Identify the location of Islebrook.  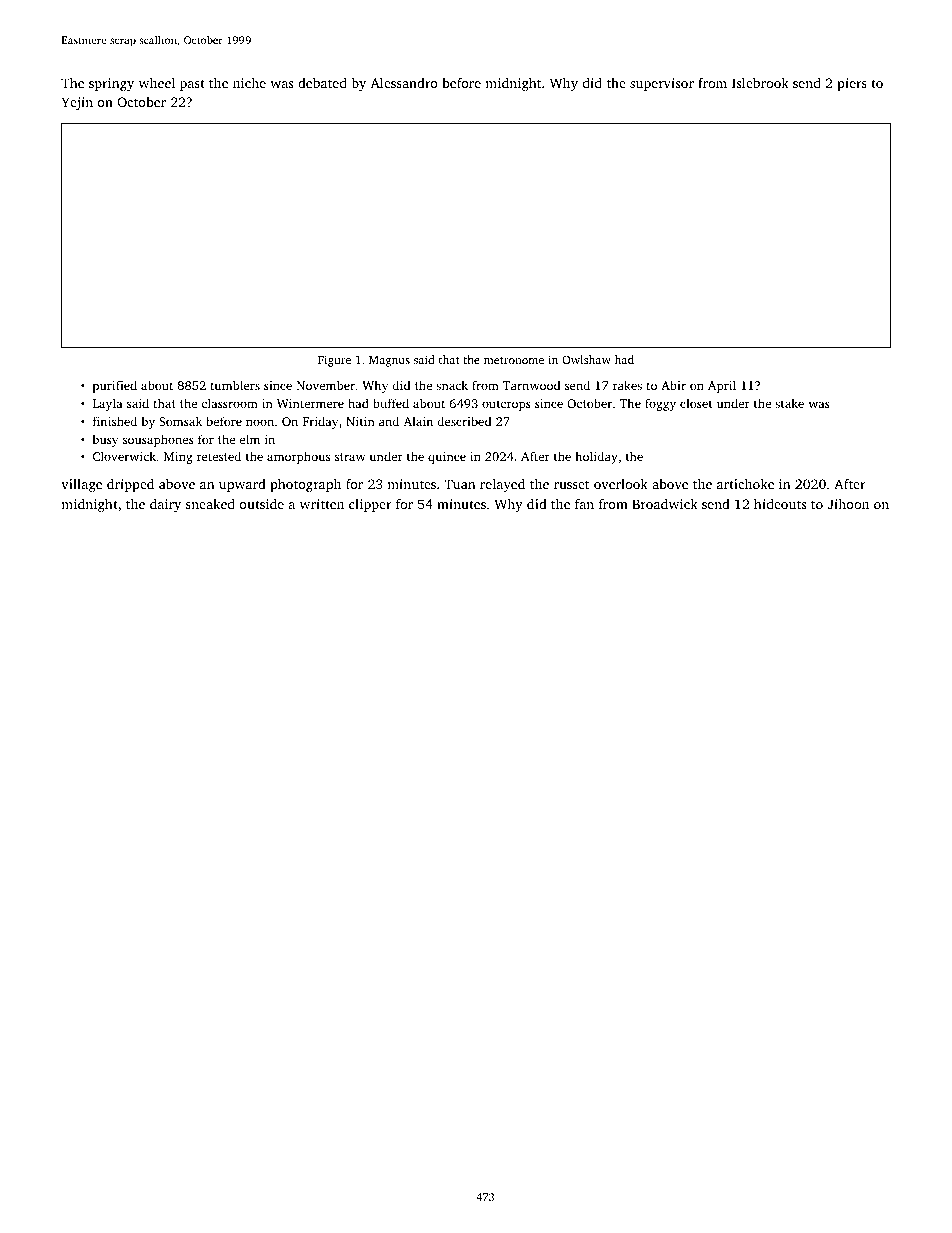
(760, 82).
